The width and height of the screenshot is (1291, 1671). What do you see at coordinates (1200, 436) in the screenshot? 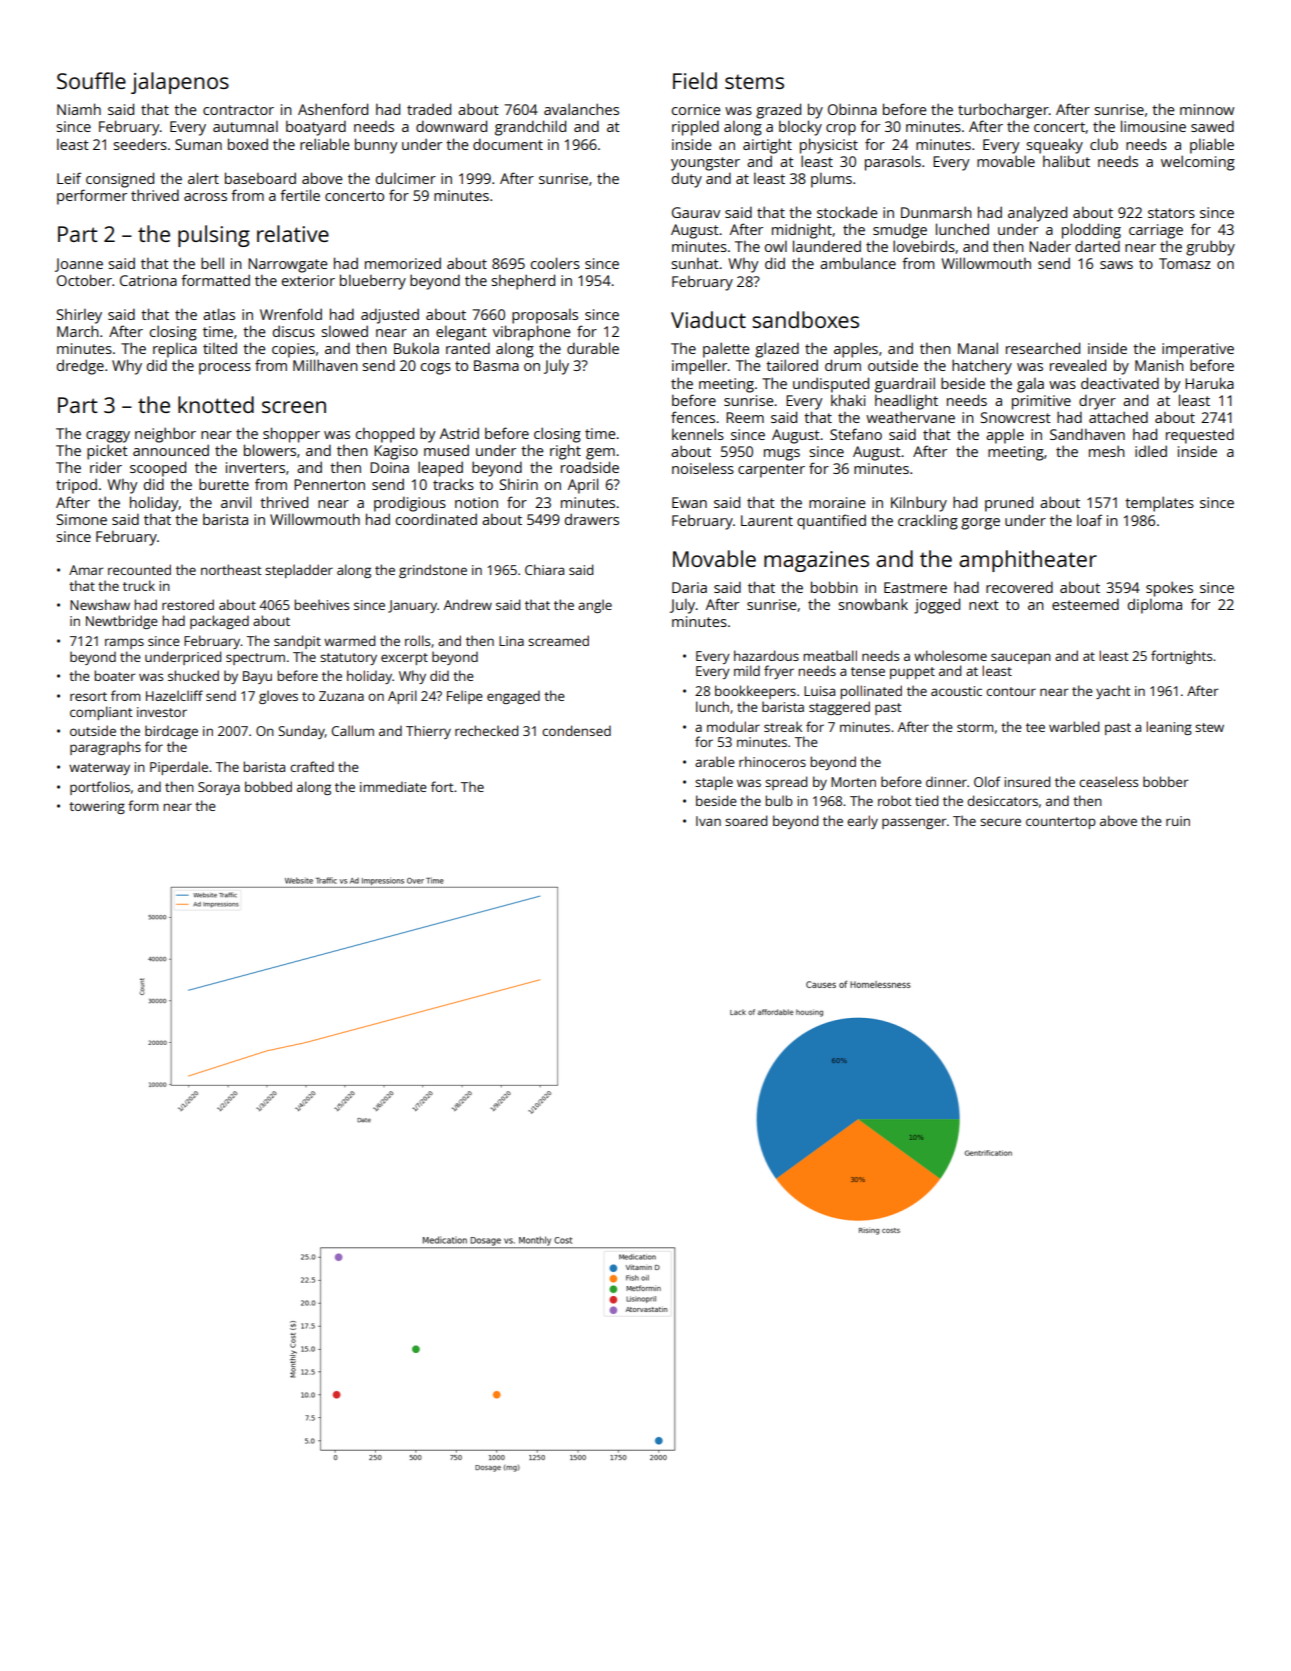
I see `requested` at bounding box center [1200, 436].
